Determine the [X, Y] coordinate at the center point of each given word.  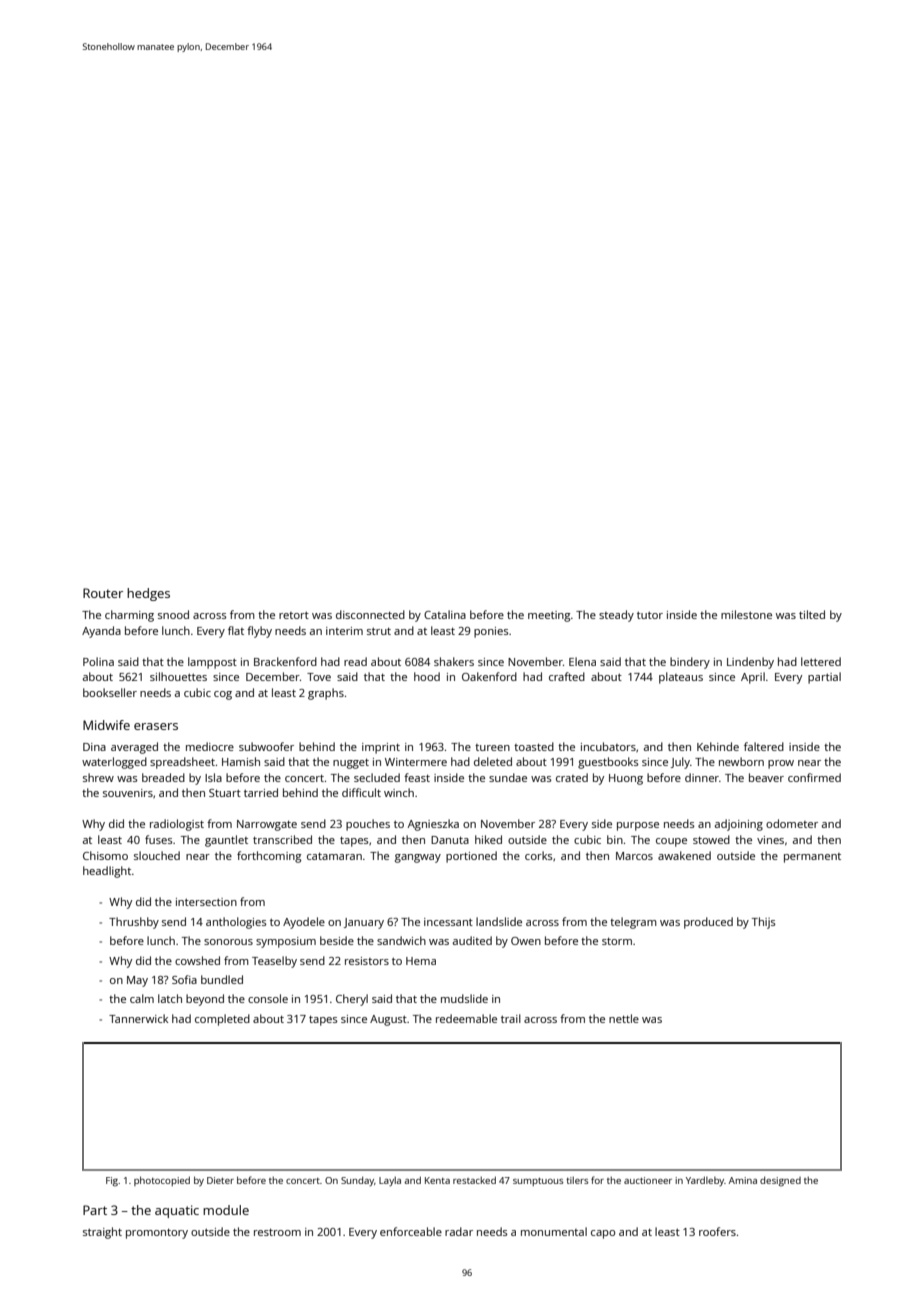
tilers [577, 1180]
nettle [624, 1018]
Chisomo [105, 855]
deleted [493, 761]
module [226, 1210]
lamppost [212, 663]
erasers [156, 726]
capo [603, 1234]
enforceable [411, 1231]
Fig [112, 1182]
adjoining [739, 825]
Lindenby [750, 663]
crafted [567, 676]
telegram [633, 923]
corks [539, 855]
